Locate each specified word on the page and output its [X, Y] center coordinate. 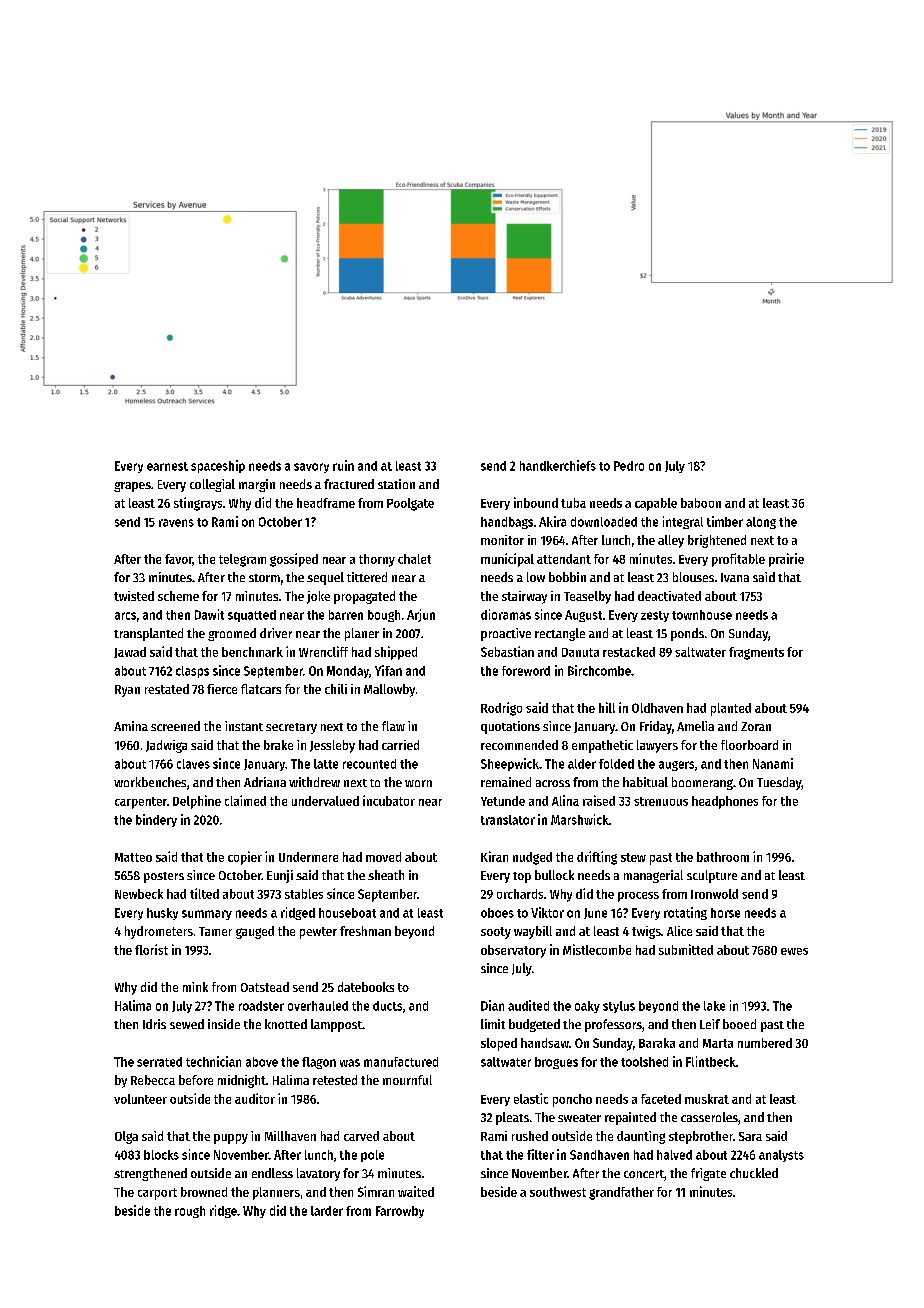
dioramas [506, 614]
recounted [369, 764]
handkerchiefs [558, 465]
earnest [167, 466]
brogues [556, 1063]
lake [714, 1006]
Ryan [127, 691]
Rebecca [153, 1080]
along [761, 523]
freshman [365, 931]
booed [739, 1024]
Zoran [756, 726]
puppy [231, 1139]
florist [151, 949]
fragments [756, 653]
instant [244, 726]
